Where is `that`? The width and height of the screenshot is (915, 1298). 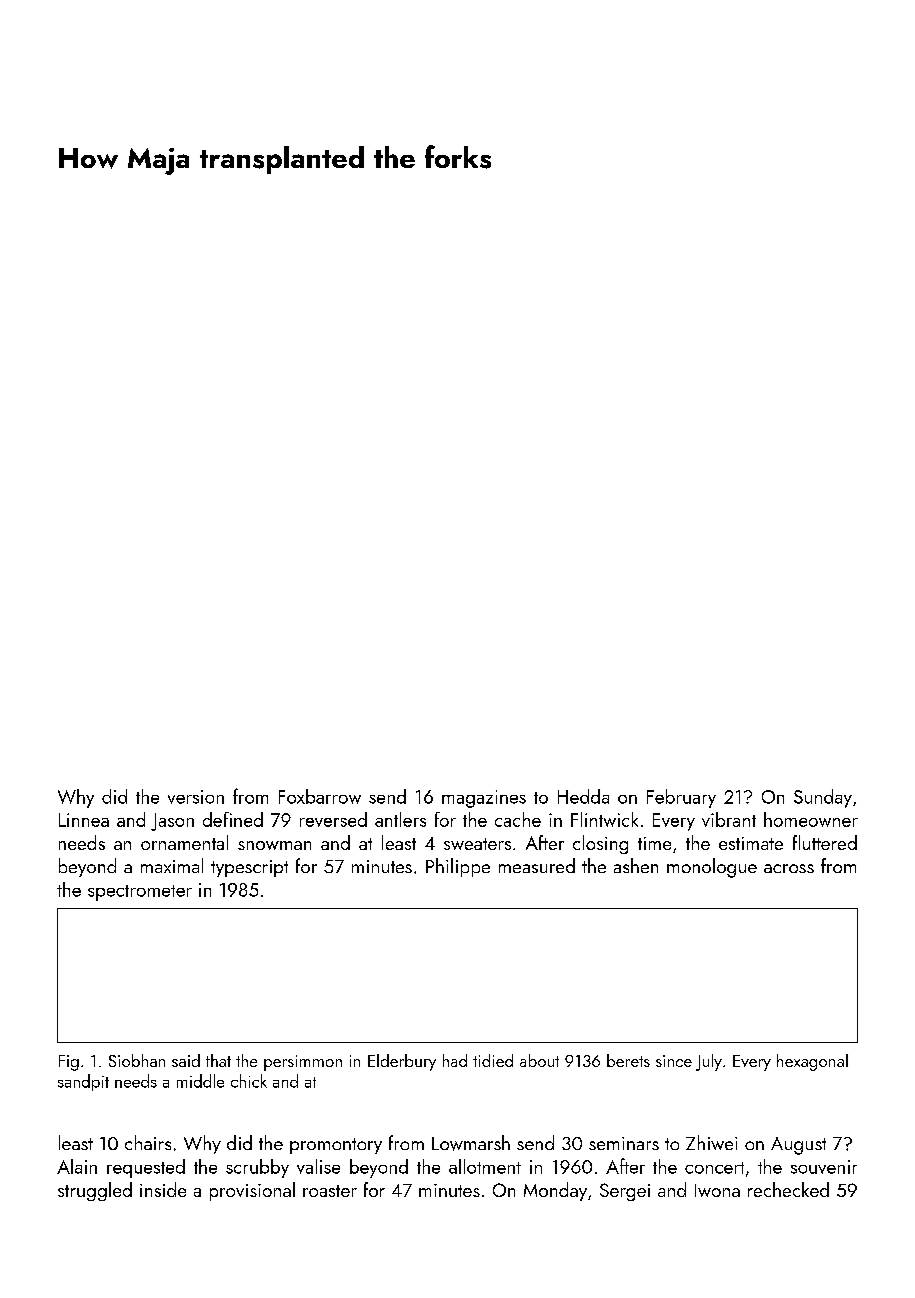
that is located at coordinates (218, 1060).
